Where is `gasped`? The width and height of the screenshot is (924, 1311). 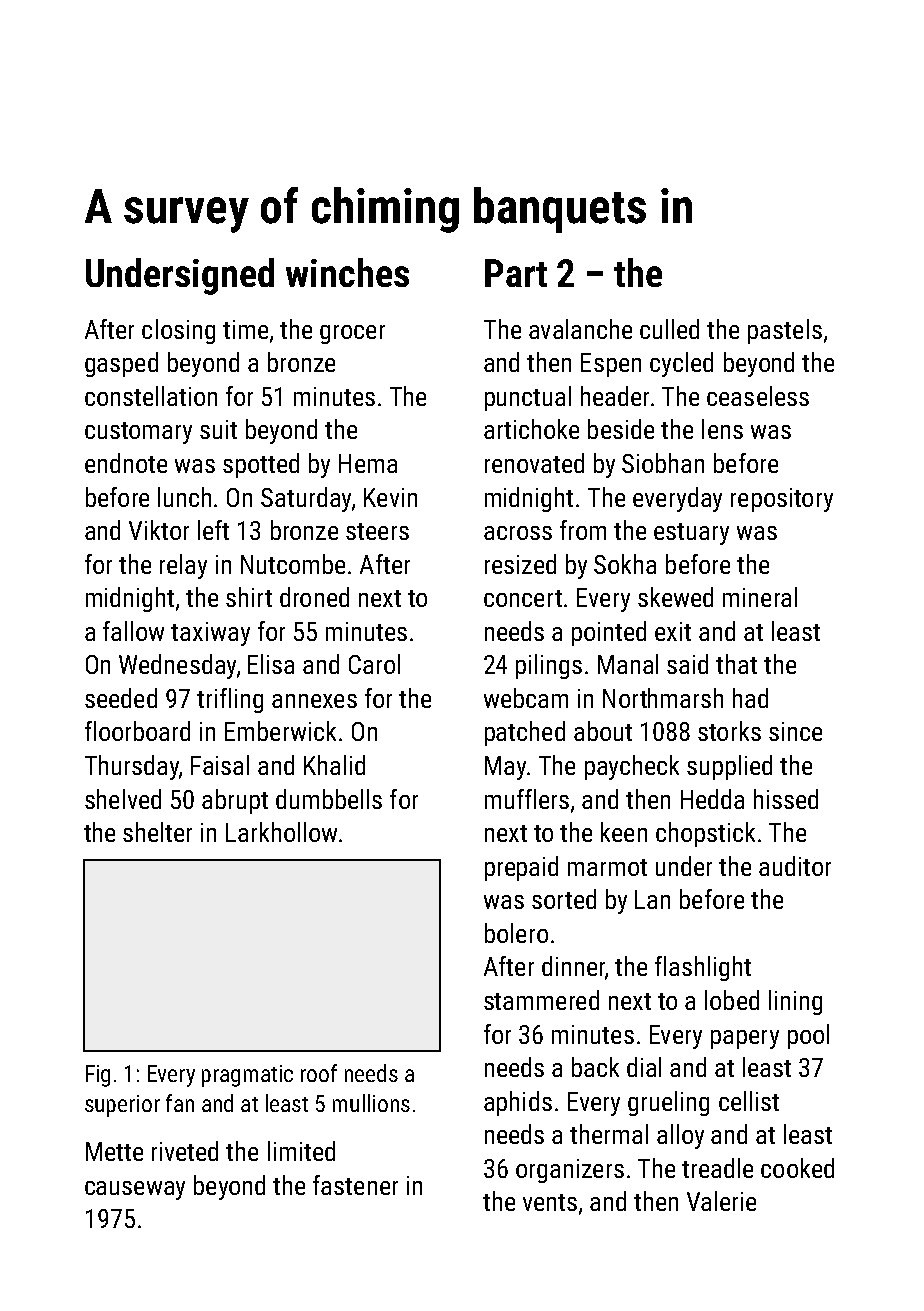 gasped is located at coordinates (121, 364).
